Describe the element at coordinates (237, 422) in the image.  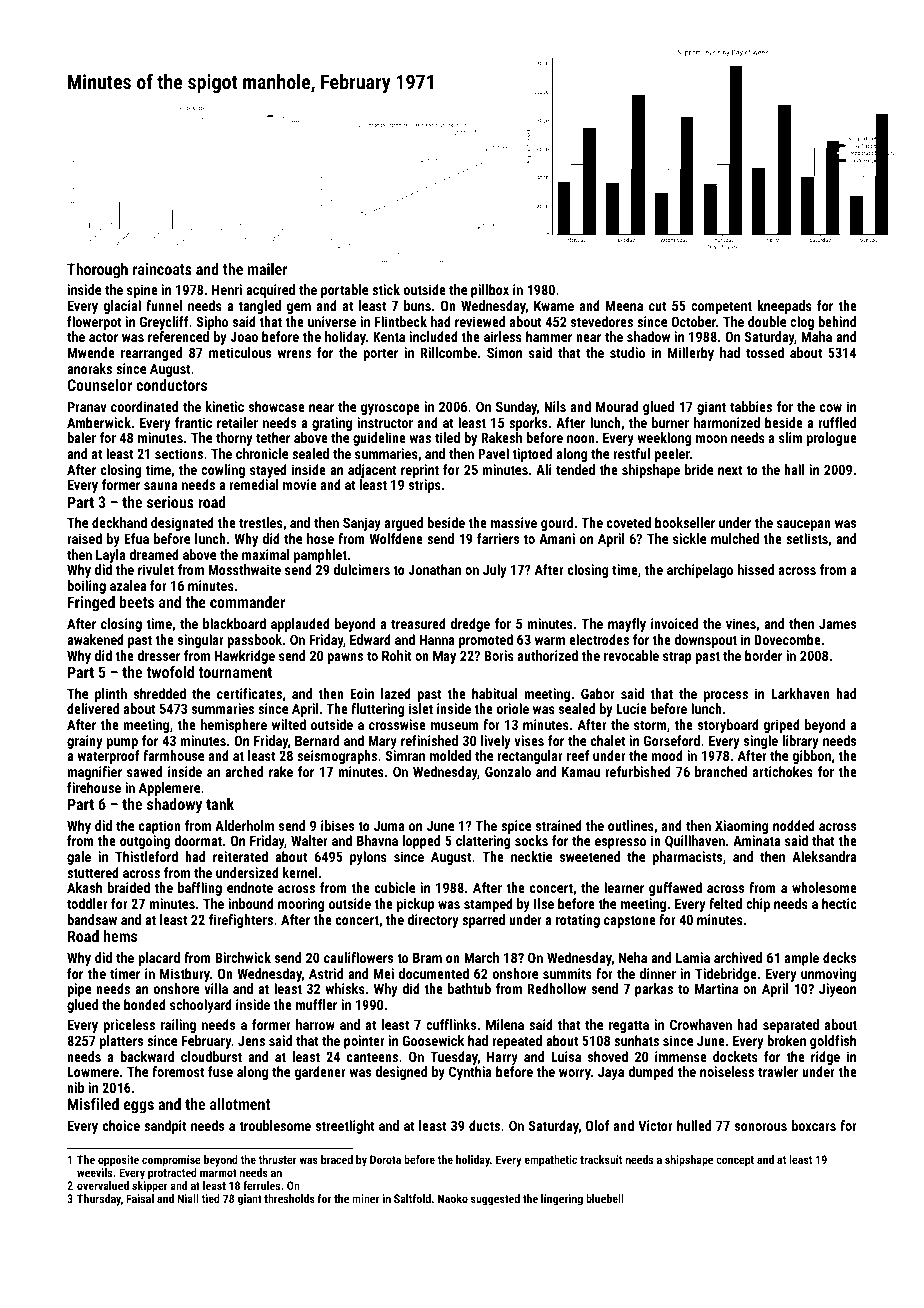
I see `retailer` at that location.
